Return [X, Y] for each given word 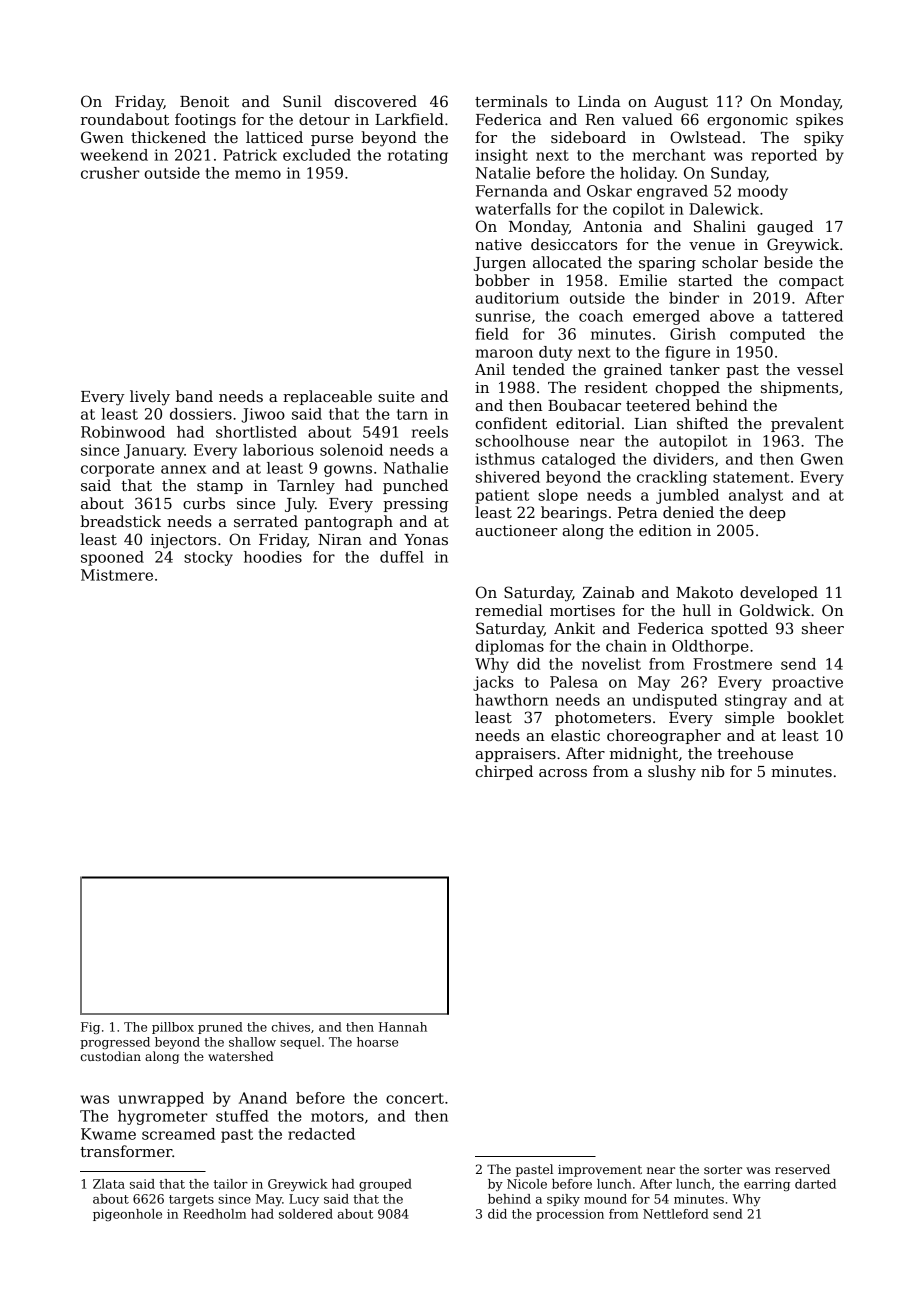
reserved [802, 1169]
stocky [208, 558]
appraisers [516, 755]
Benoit [204, 101]
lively [150, 398]
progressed [115, 1043]
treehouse [755, 753]
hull [697, 610]
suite [396, 396]
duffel [402, 557]
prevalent [807, 424]
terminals [511, 101]
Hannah [403, 1027]
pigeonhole [127, 1215]
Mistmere [117, 575]
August [681, 103]
